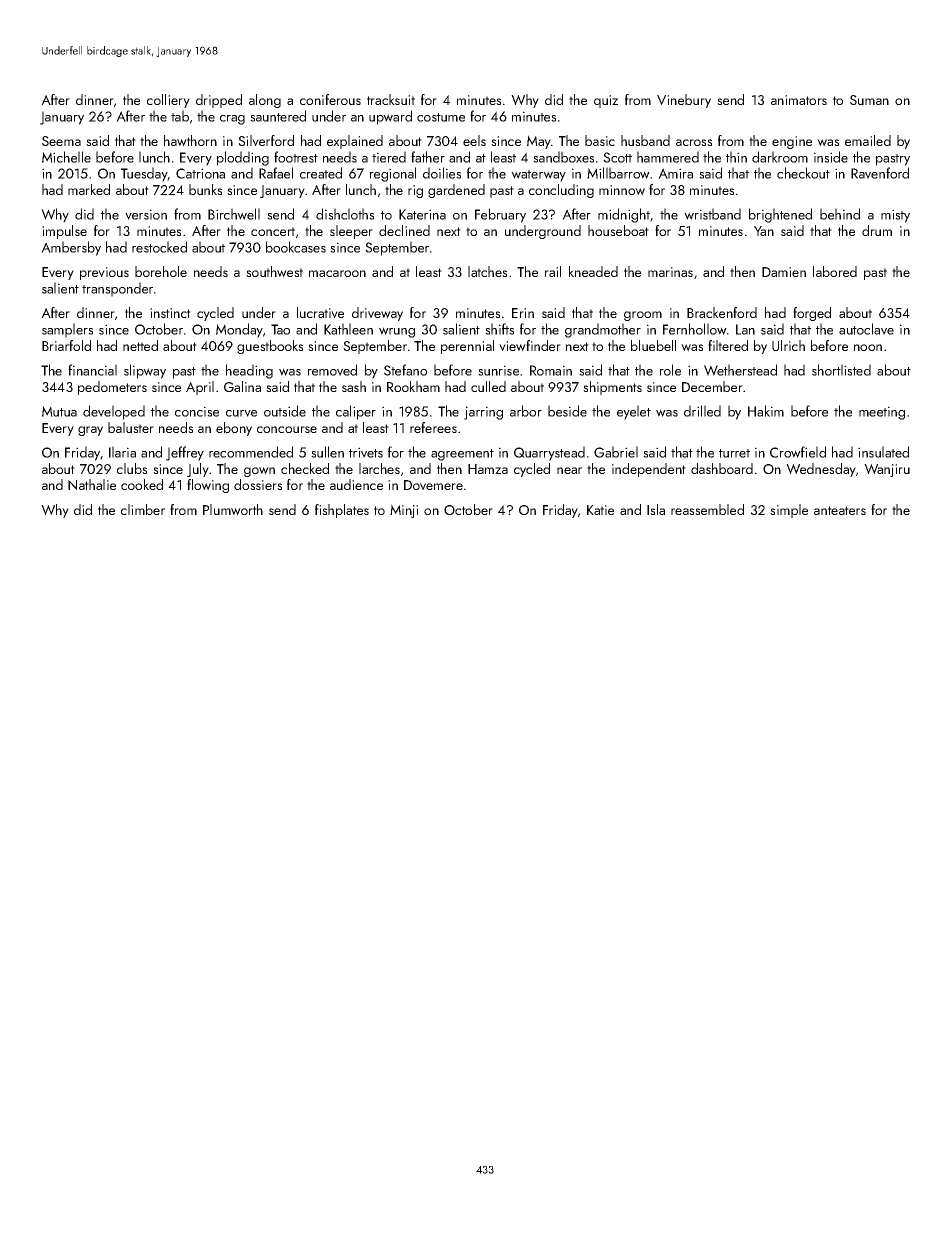 The image size is (952, 1233). I want to click on costume, so click(441, 117).
